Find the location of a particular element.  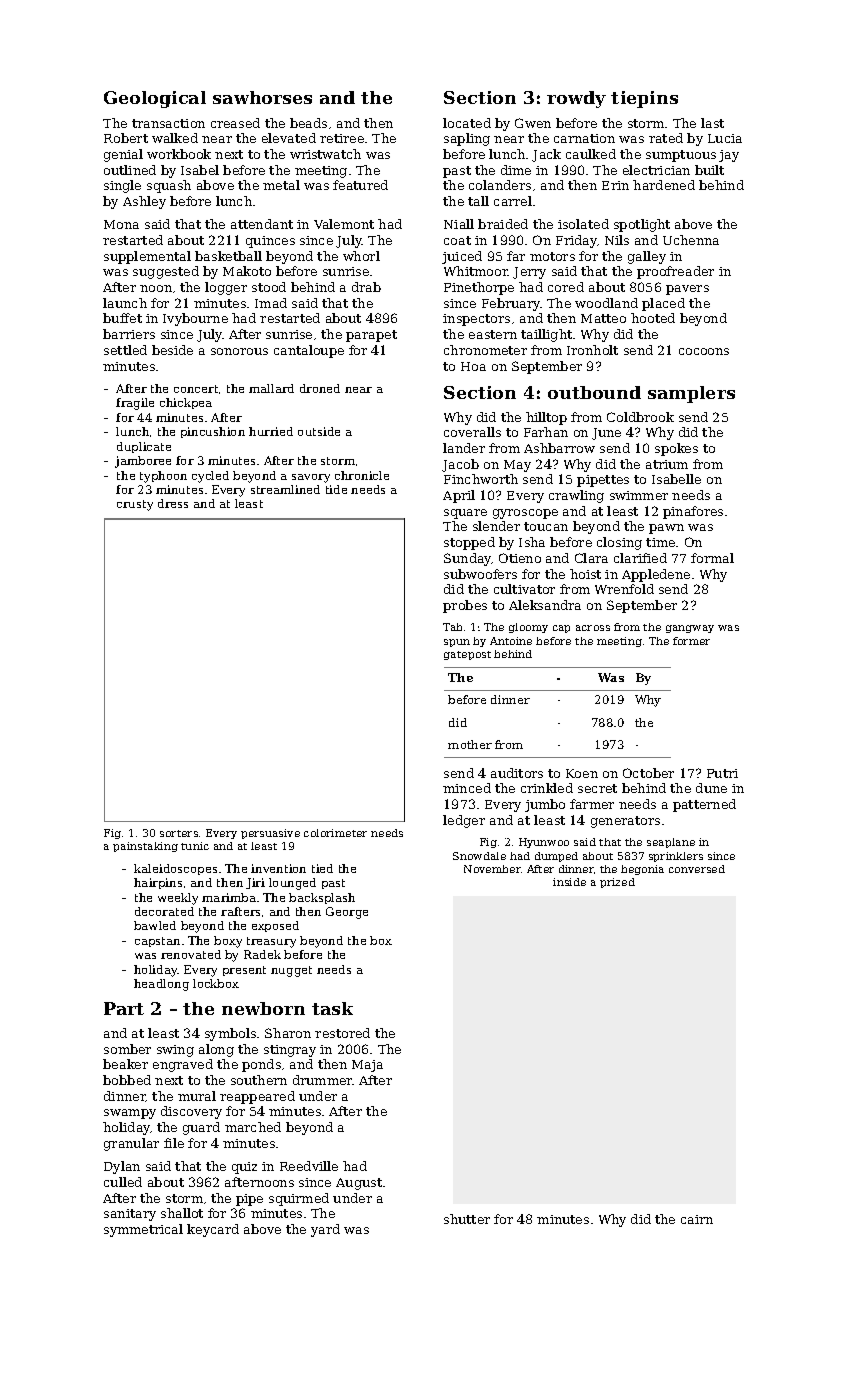

cairn is located at coordinates (697, 1219).
